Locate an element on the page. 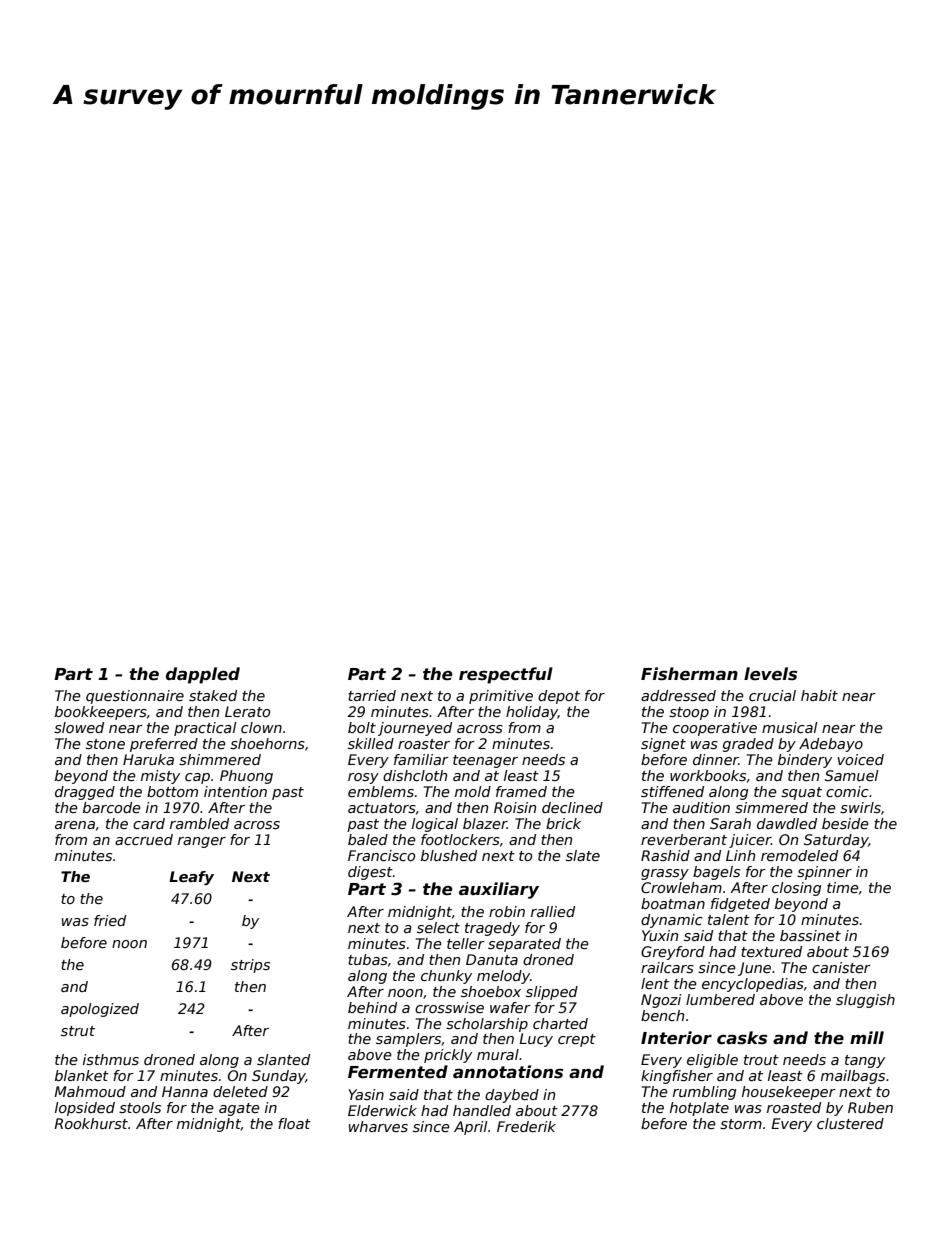  apologized is located at coordinates (100, 1010).
